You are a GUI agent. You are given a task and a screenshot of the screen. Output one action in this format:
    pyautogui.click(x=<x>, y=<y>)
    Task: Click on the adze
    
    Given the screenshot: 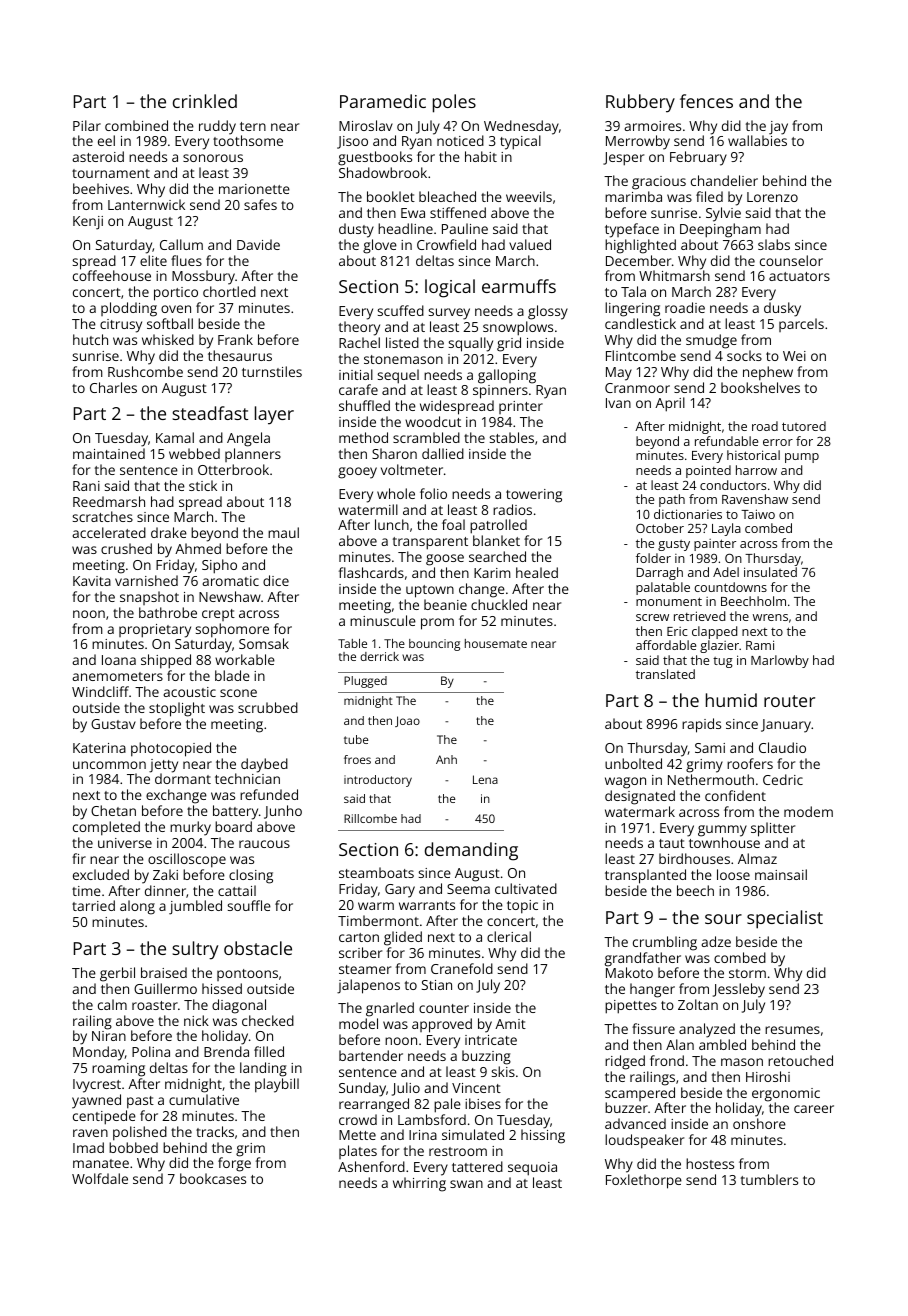 What is the action you would take?
    pyautogui.click(x=716, y=941)
